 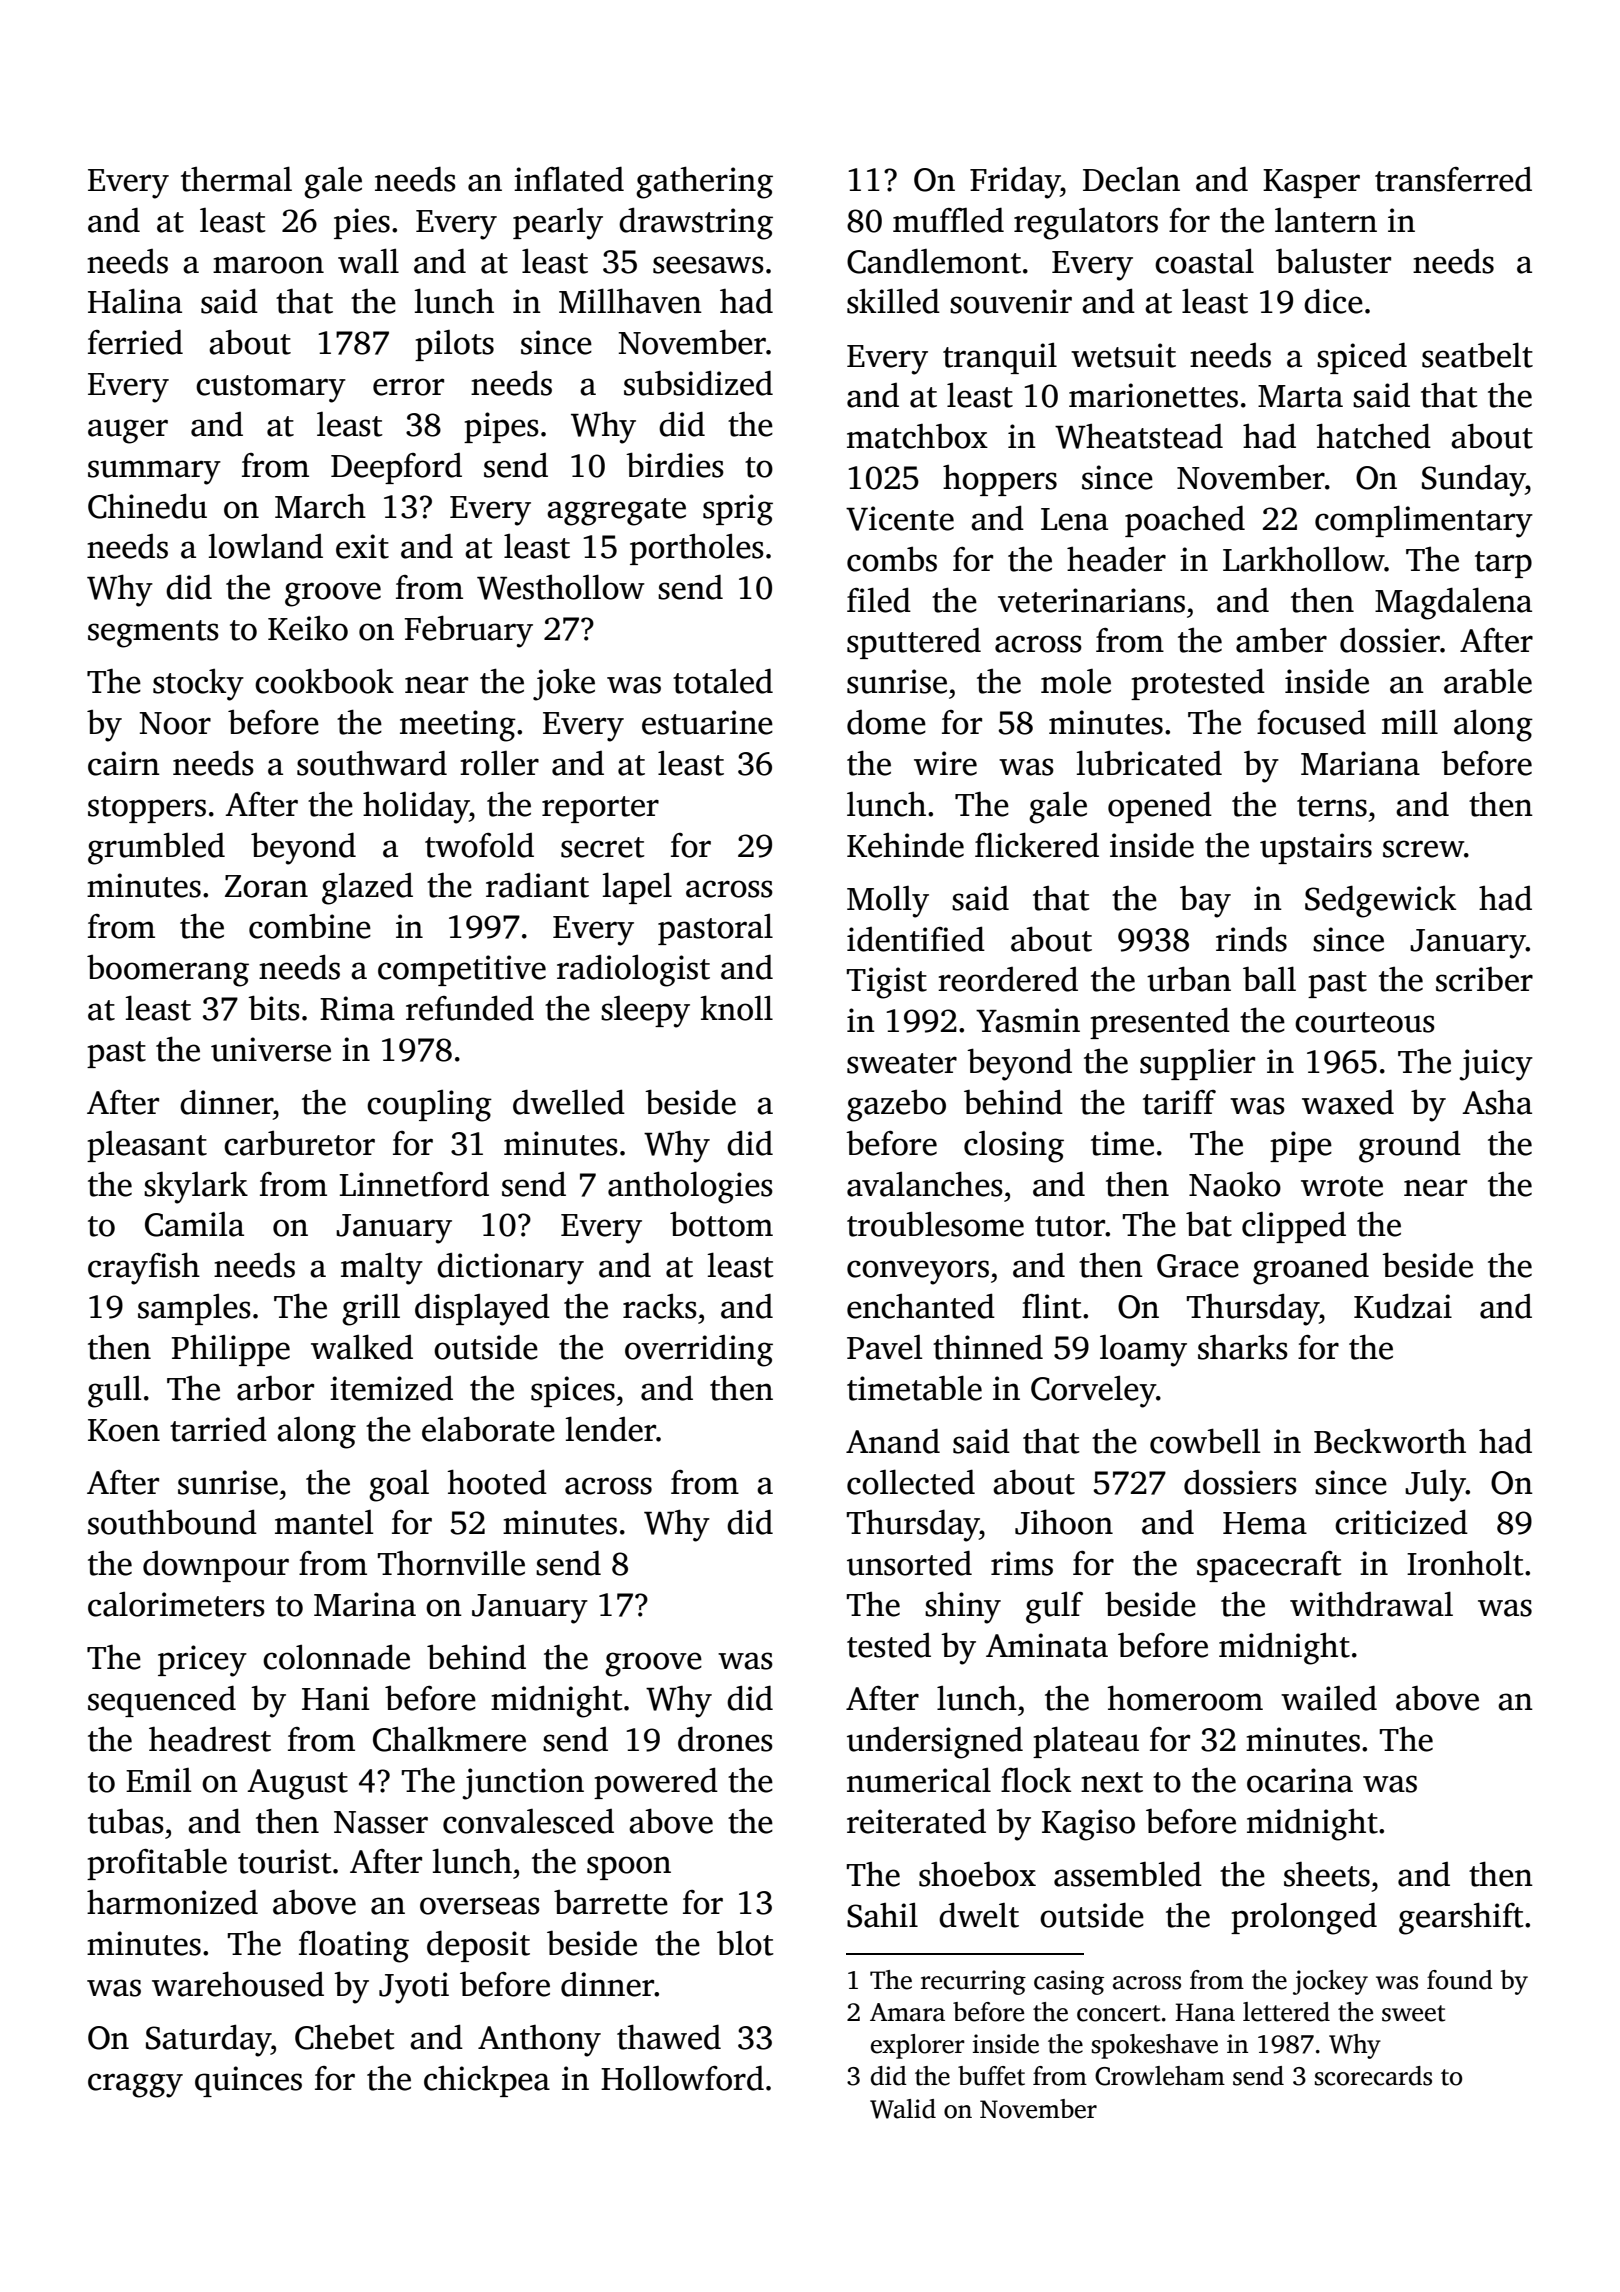 What do you see at coordinates (172, 1522) in the image?
I see `southbound` at bounding box center [172, 1522].
